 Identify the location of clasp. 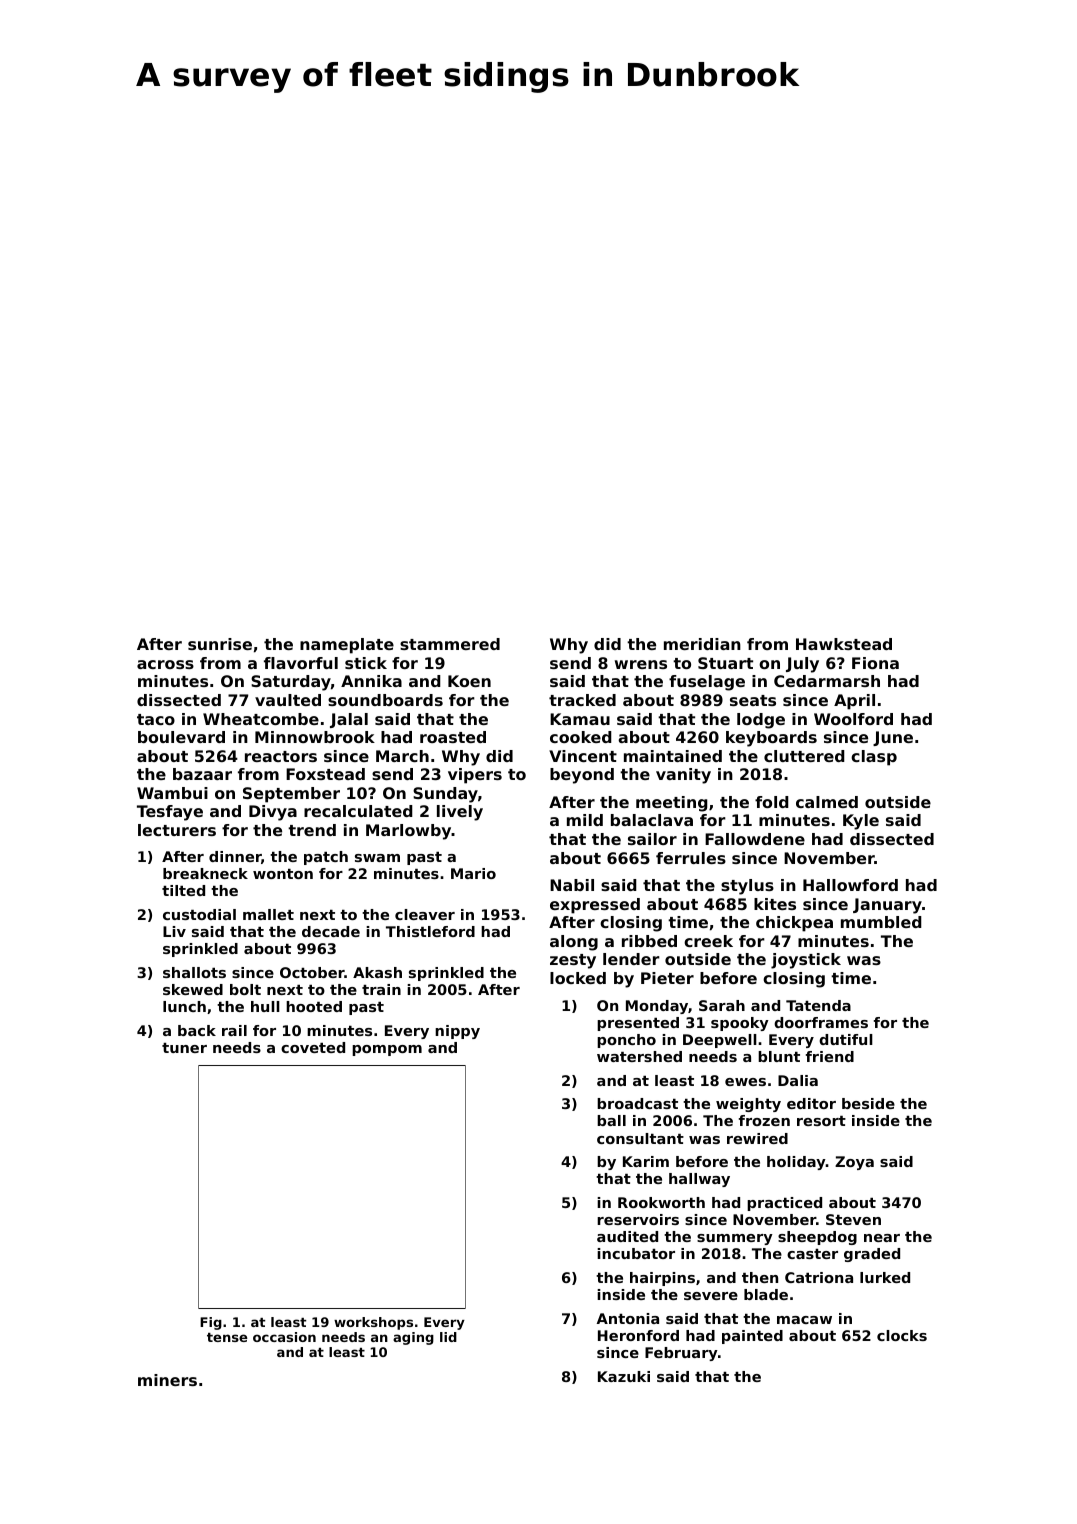
(874, 758).
